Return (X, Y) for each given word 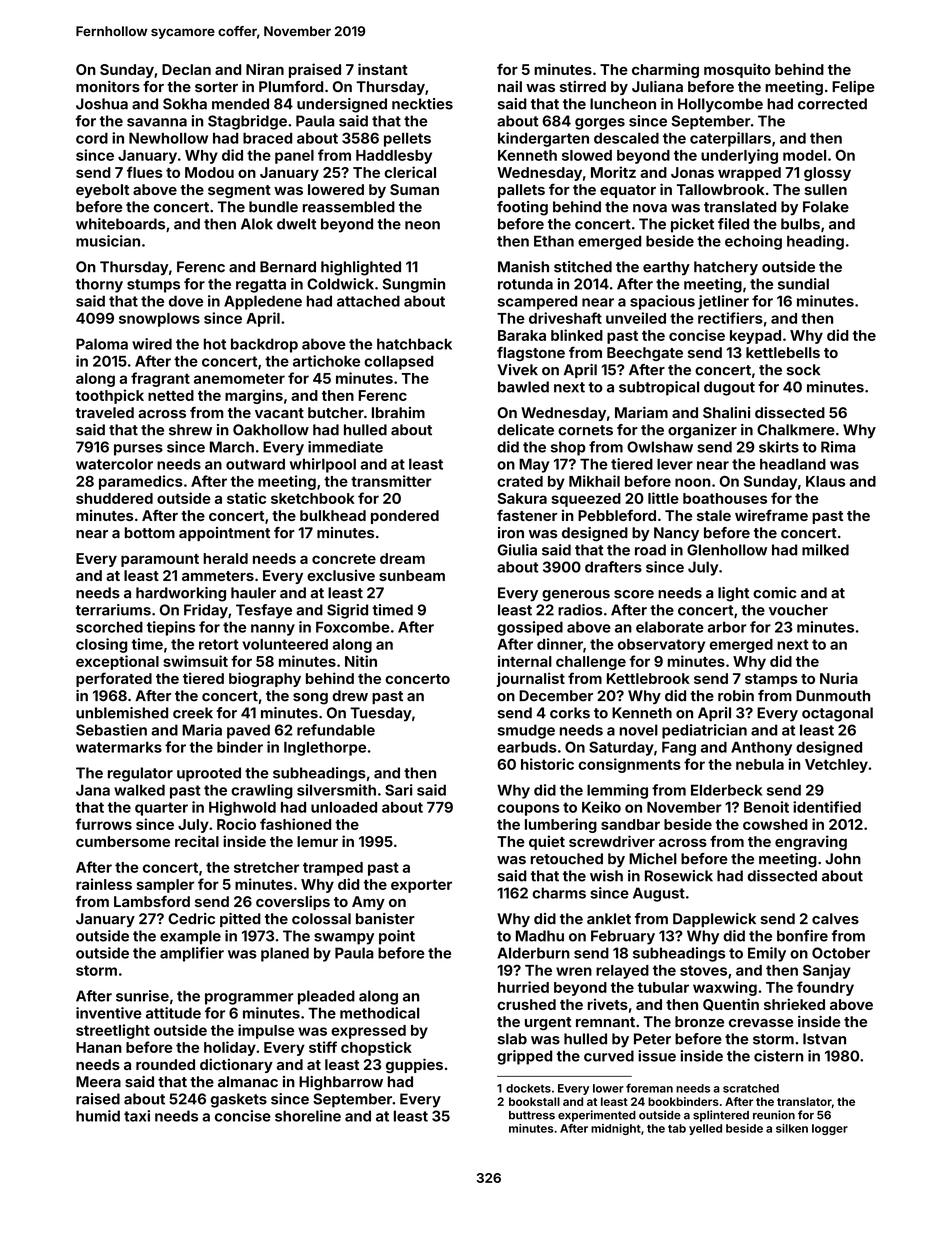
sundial (803, 284)
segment (239, 191)
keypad (755, 337)
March (232, 447)
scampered (537, 302)
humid (98, 1116)
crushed (526, 1004)
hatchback (414, 344)
